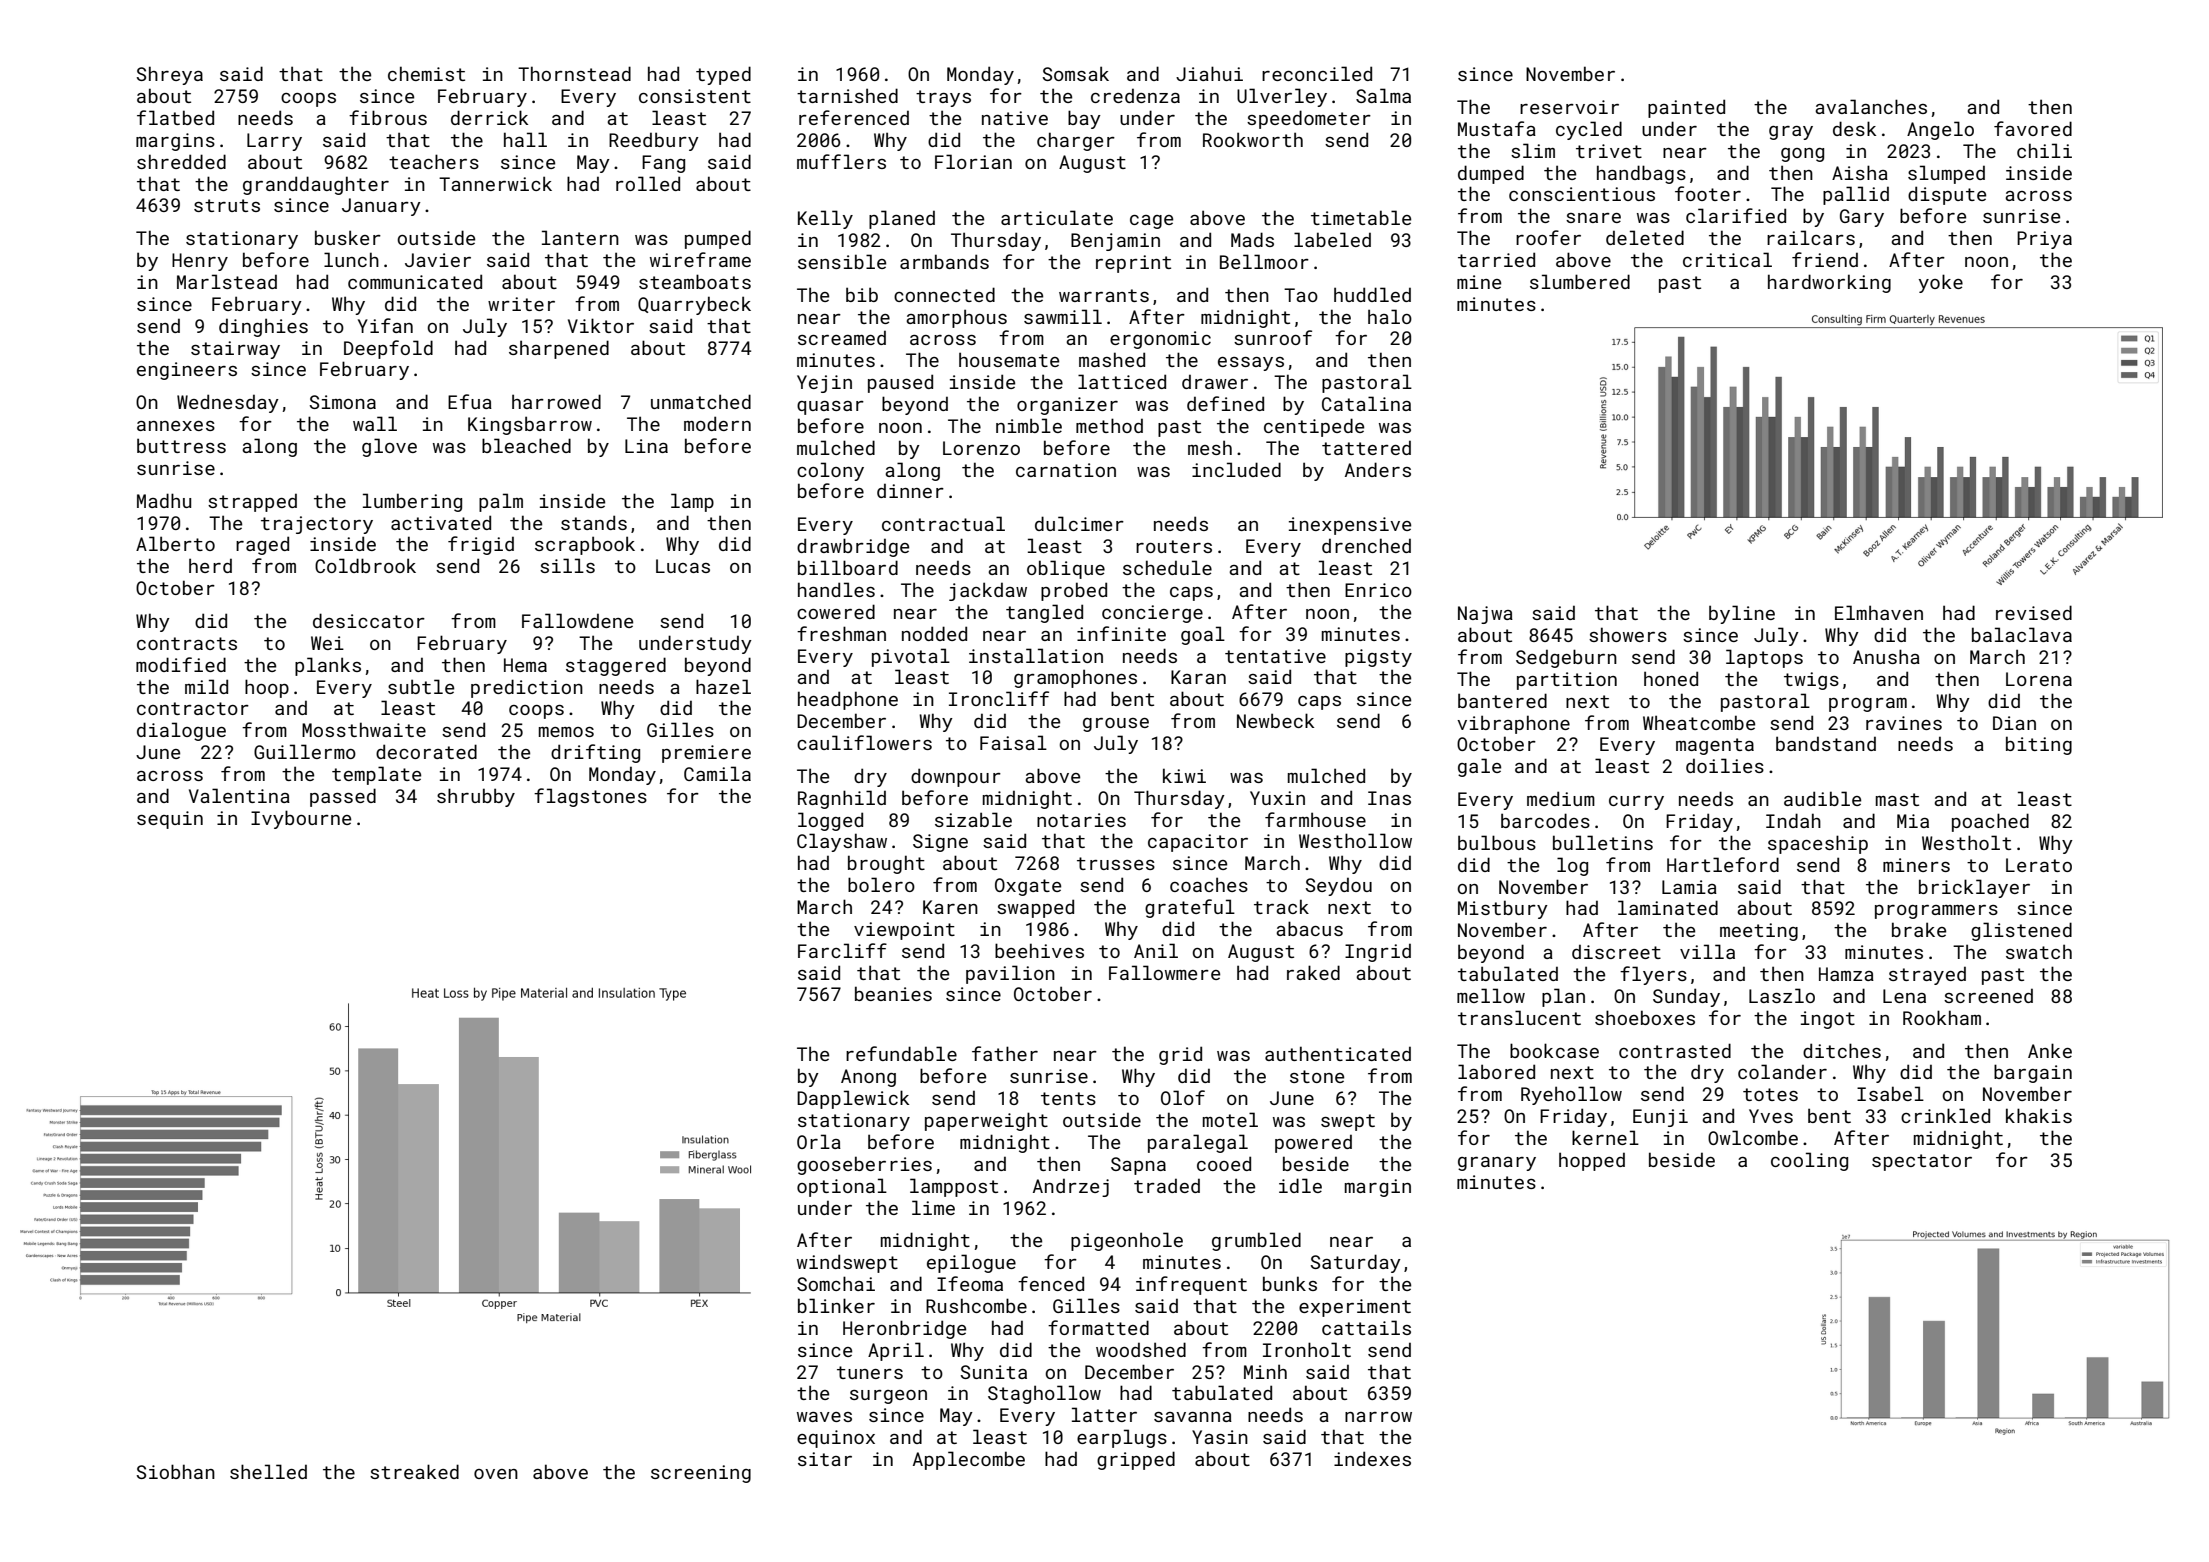  Describe the element at coordinates (1609, 151) in the screenshot. I see `trivet` at that location.
